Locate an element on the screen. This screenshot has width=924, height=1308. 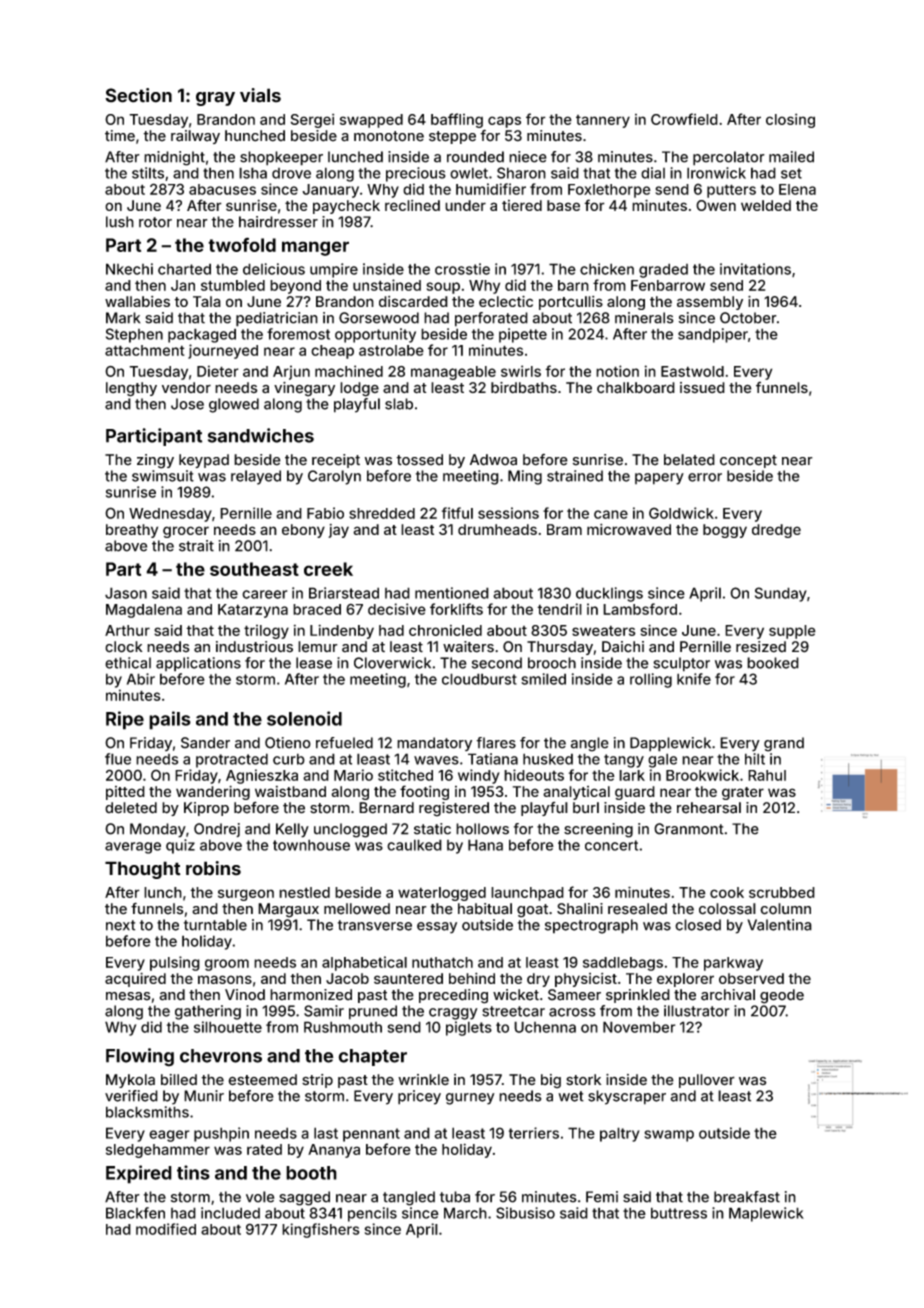
pitted is located at coordinates (125, 793).
